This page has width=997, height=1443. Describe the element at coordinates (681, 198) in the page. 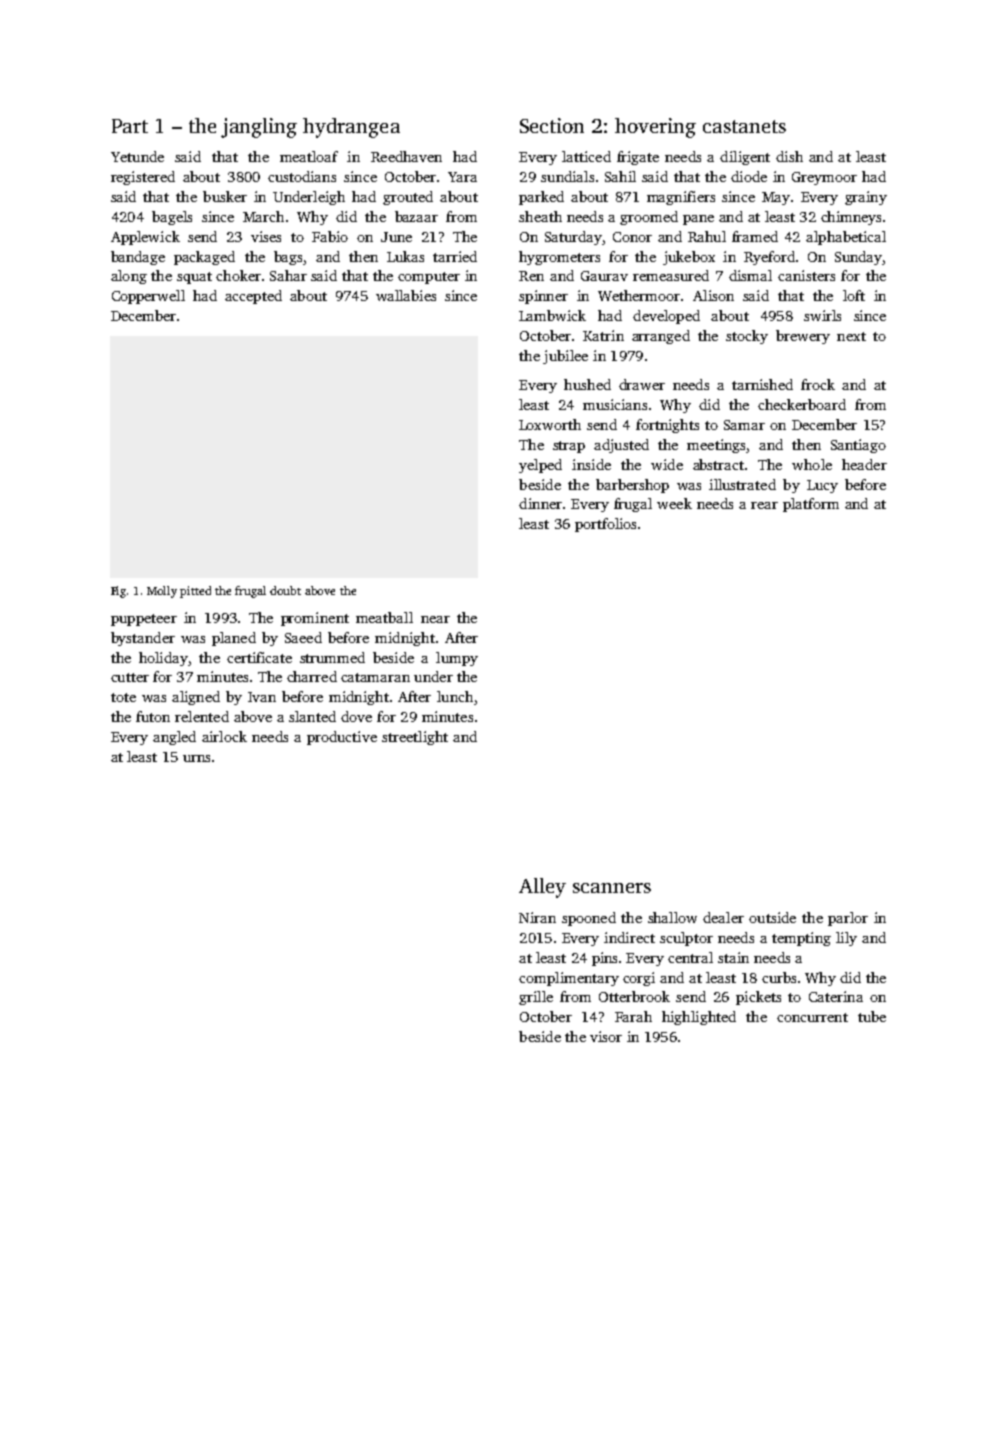

I see `magnifiers` at that location.
